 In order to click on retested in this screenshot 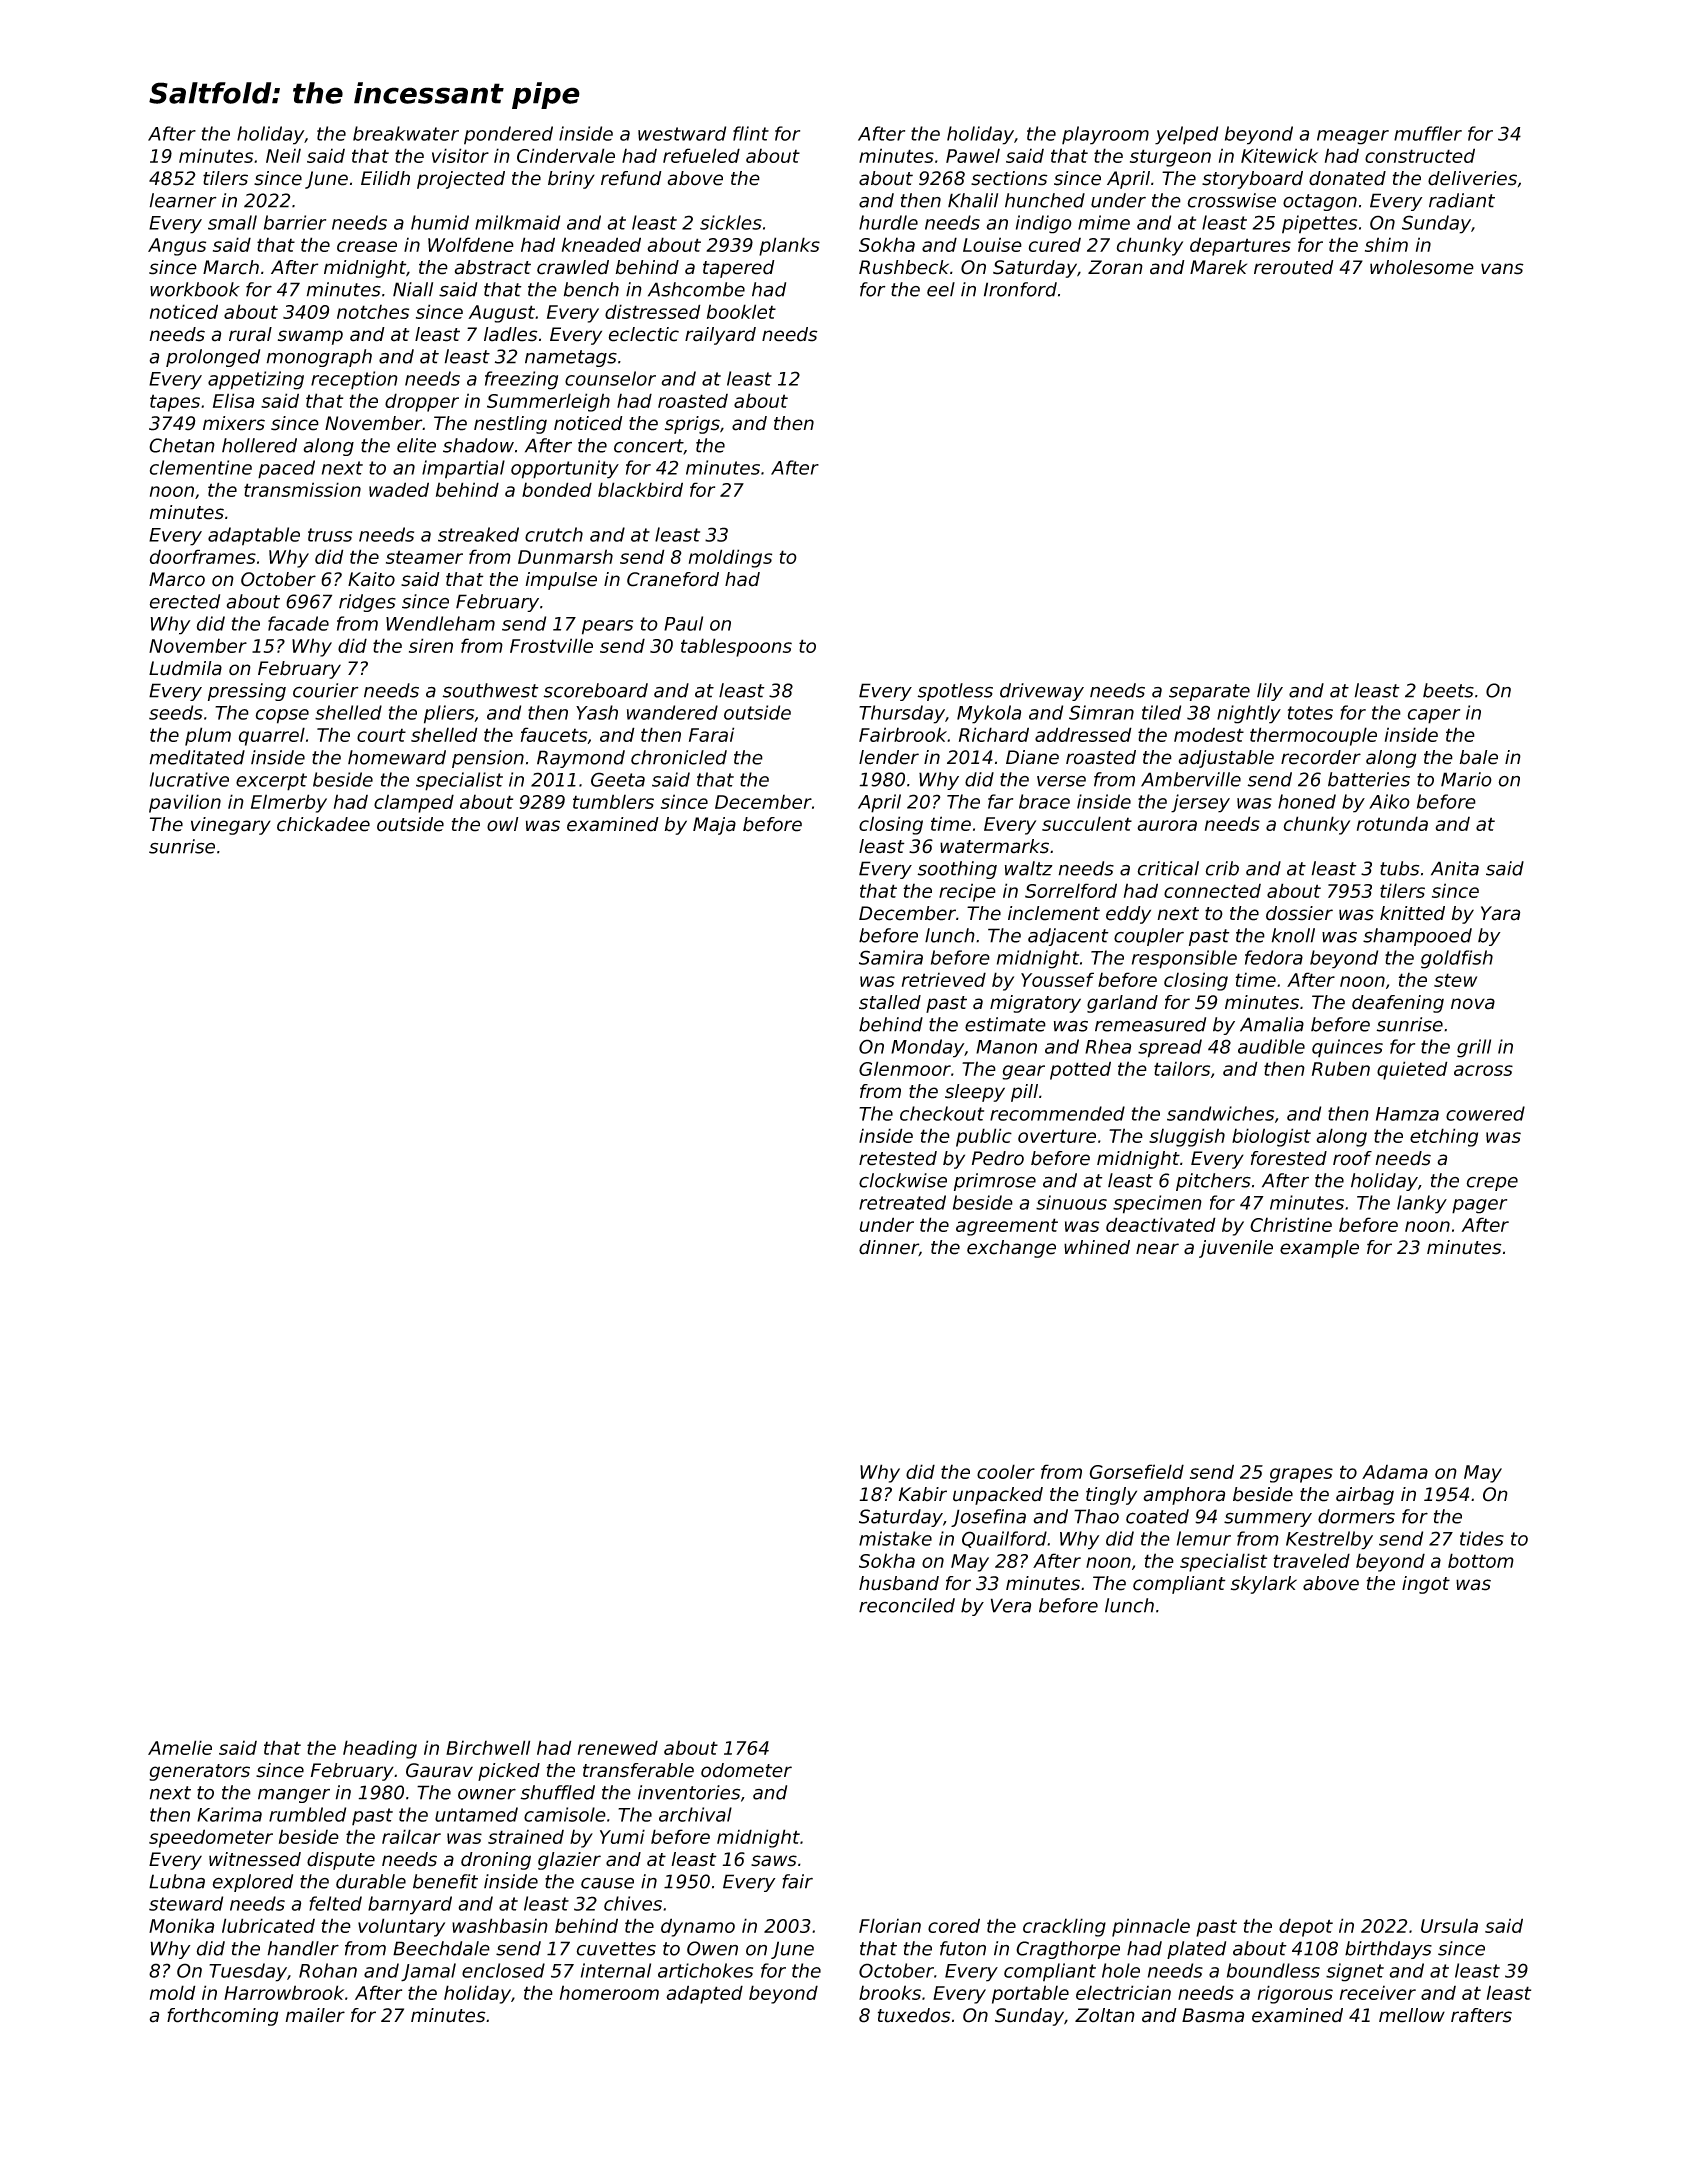, I will do `click(898, 1158)`.
